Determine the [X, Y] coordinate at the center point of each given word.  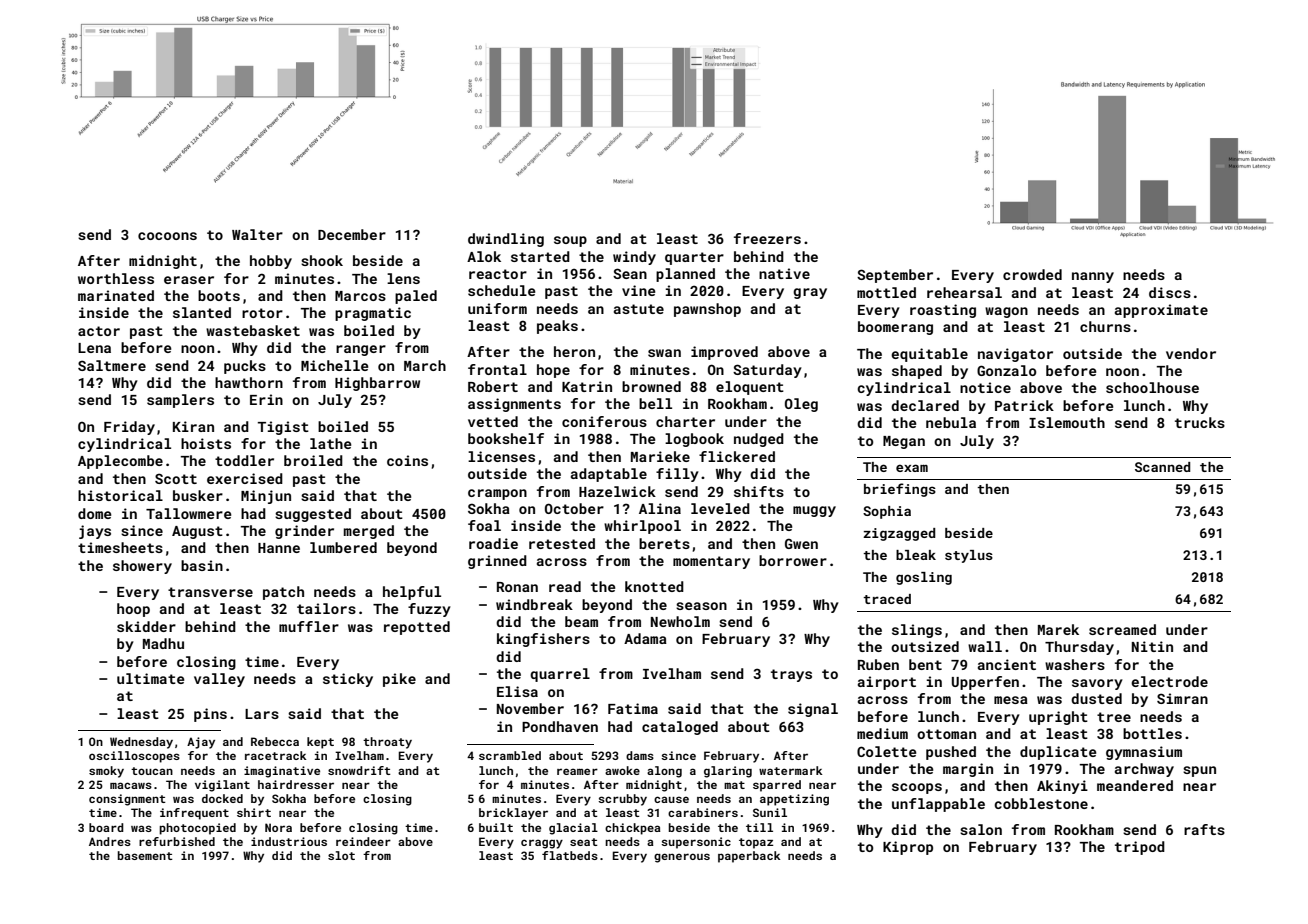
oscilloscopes [134, 757]
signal [813, 710]
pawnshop [707, 310]
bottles [1152, 733]
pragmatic [373, 314]
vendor [1191, 353]
